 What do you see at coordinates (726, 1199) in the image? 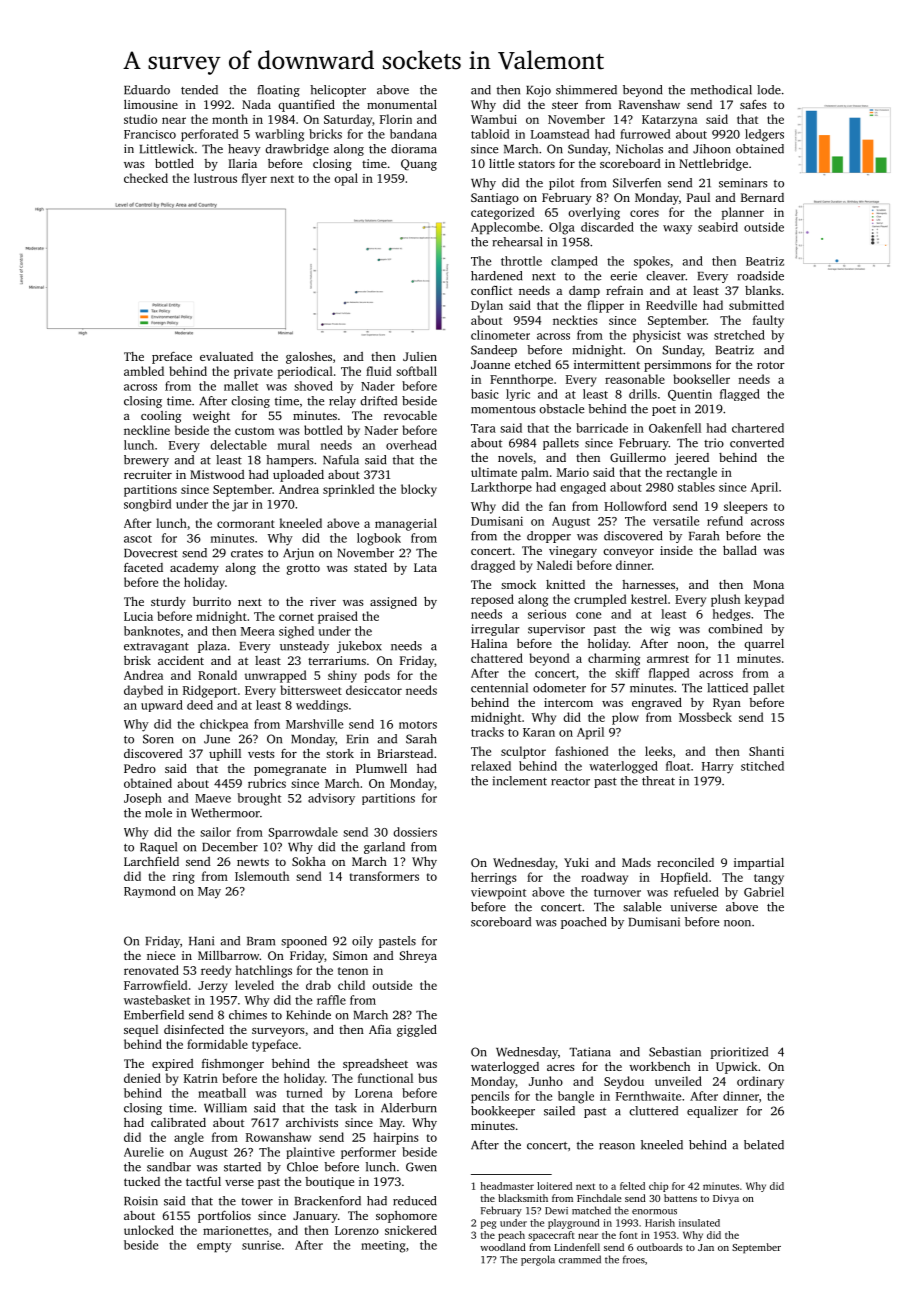
I see `Divya` at bounding box center [726, 1199].
